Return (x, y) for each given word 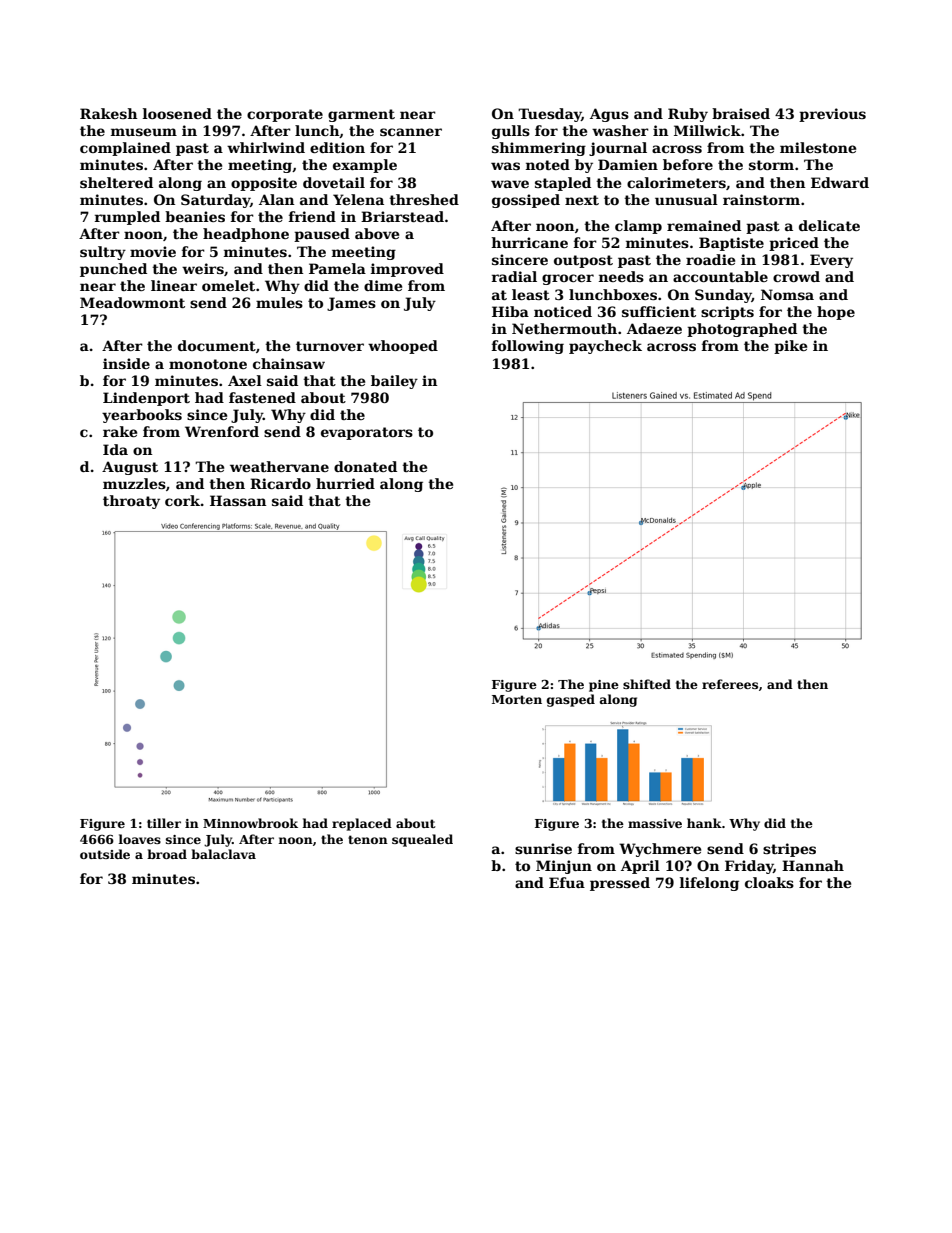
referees (730, 684)
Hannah (813, 865)
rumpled (127, 218)
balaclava (223, 854)
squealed (422, 840)
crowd (796, 276)
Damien (628, 164)
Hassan (238, 500)
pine (604, 686)
